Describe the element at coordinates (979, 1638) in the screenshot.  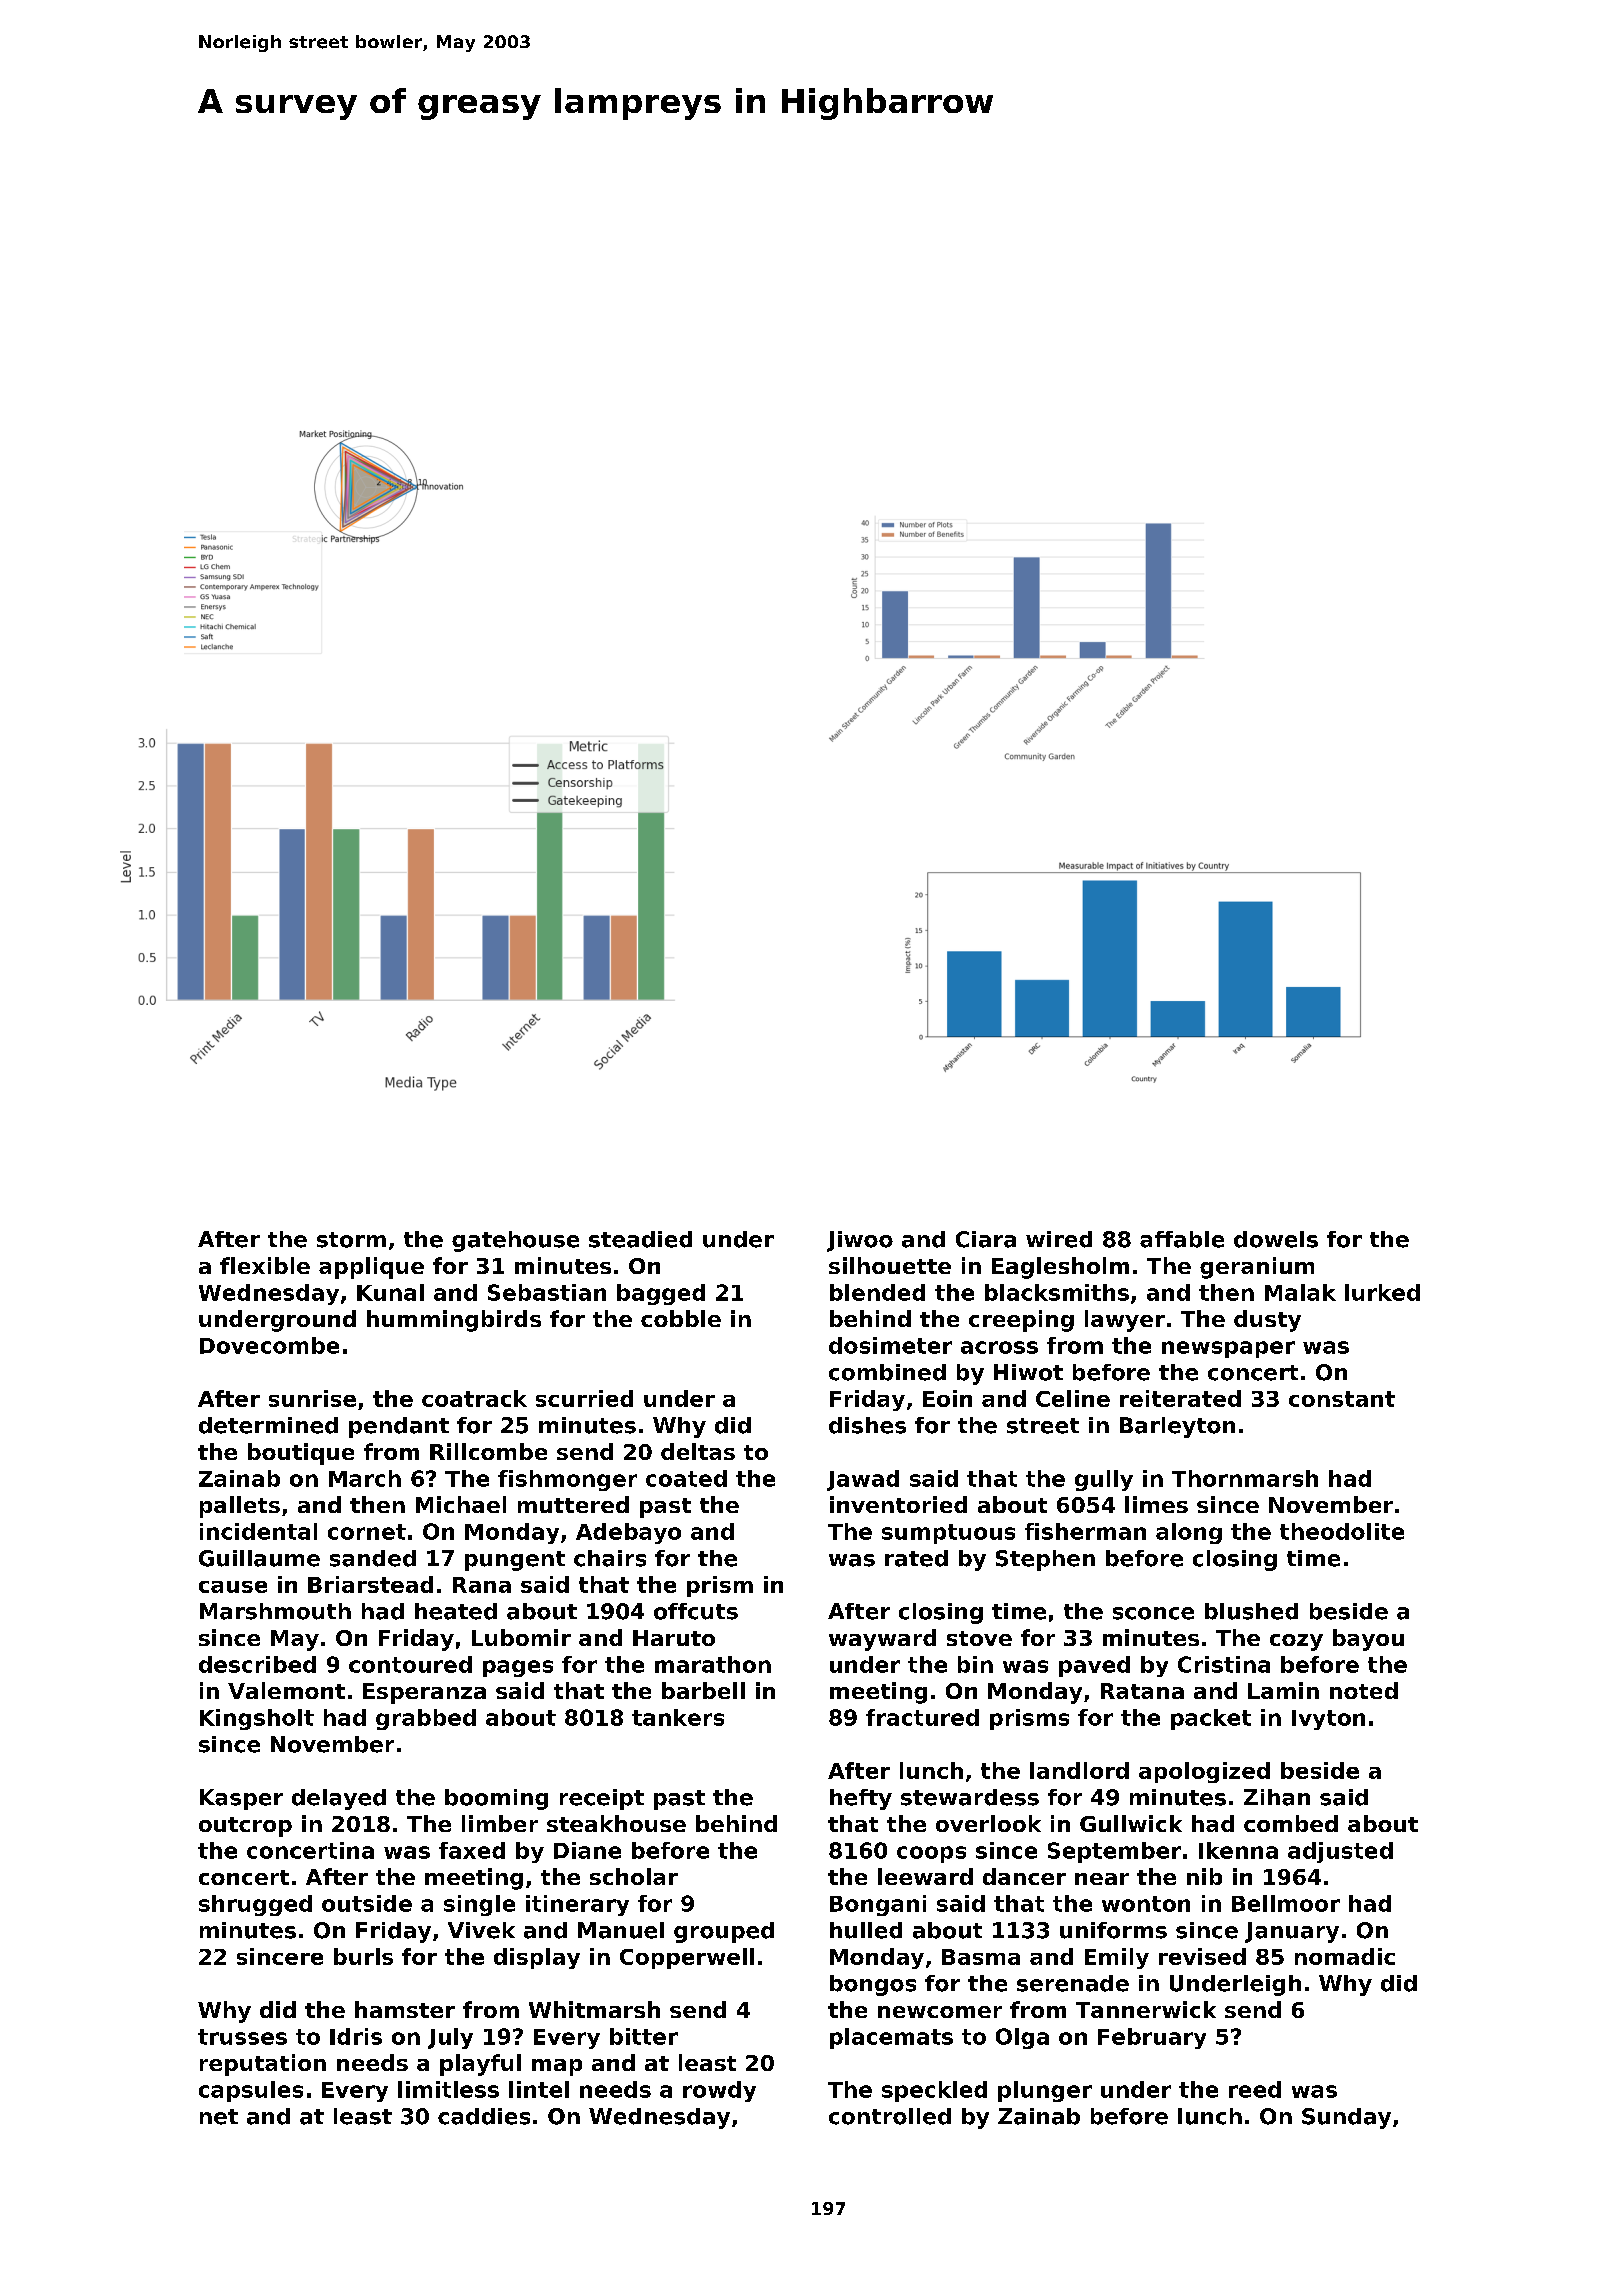
I see `stove` at that location.
